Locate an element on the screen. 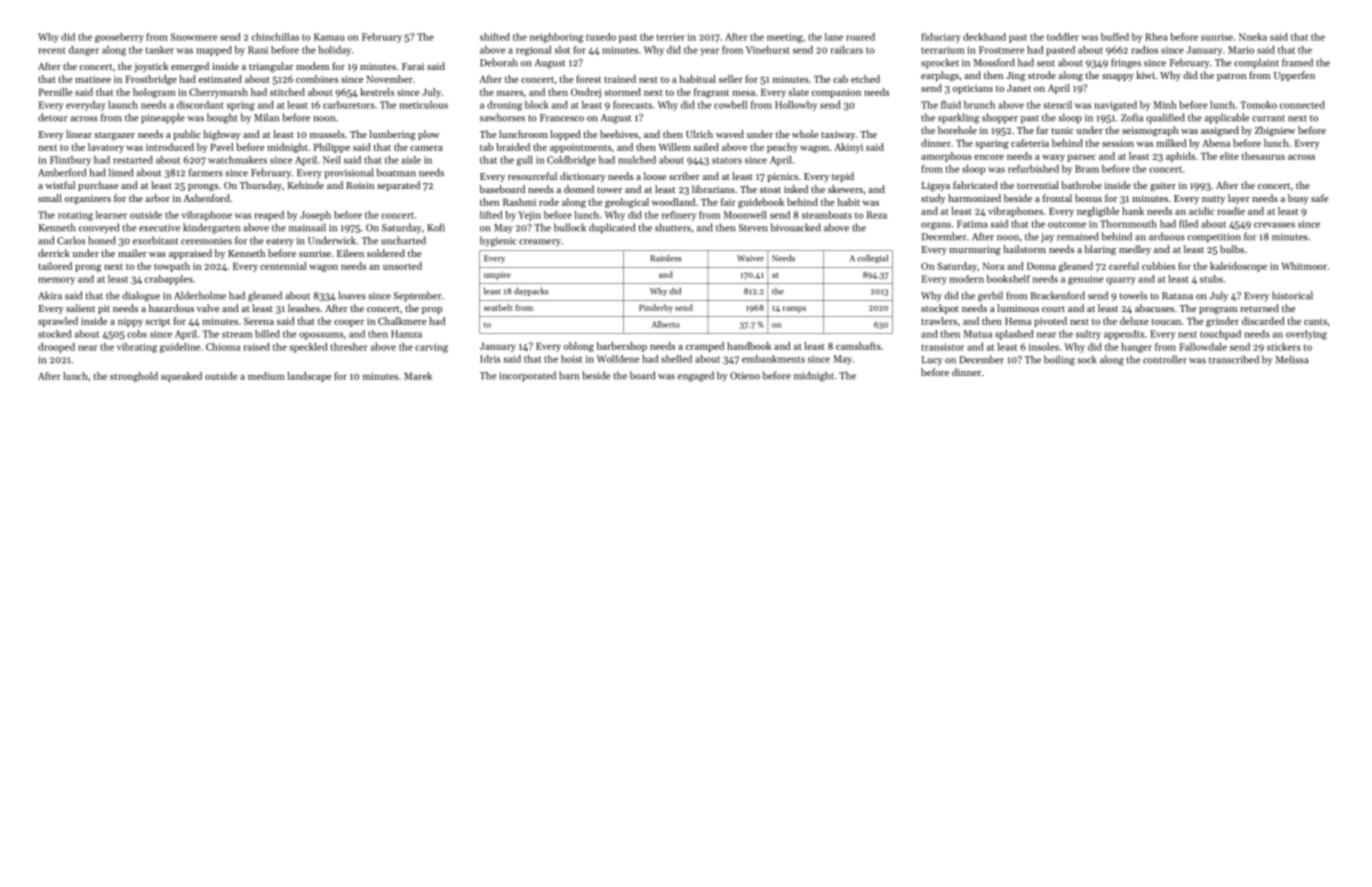  aphids is located at coordinates (1180, 157).
